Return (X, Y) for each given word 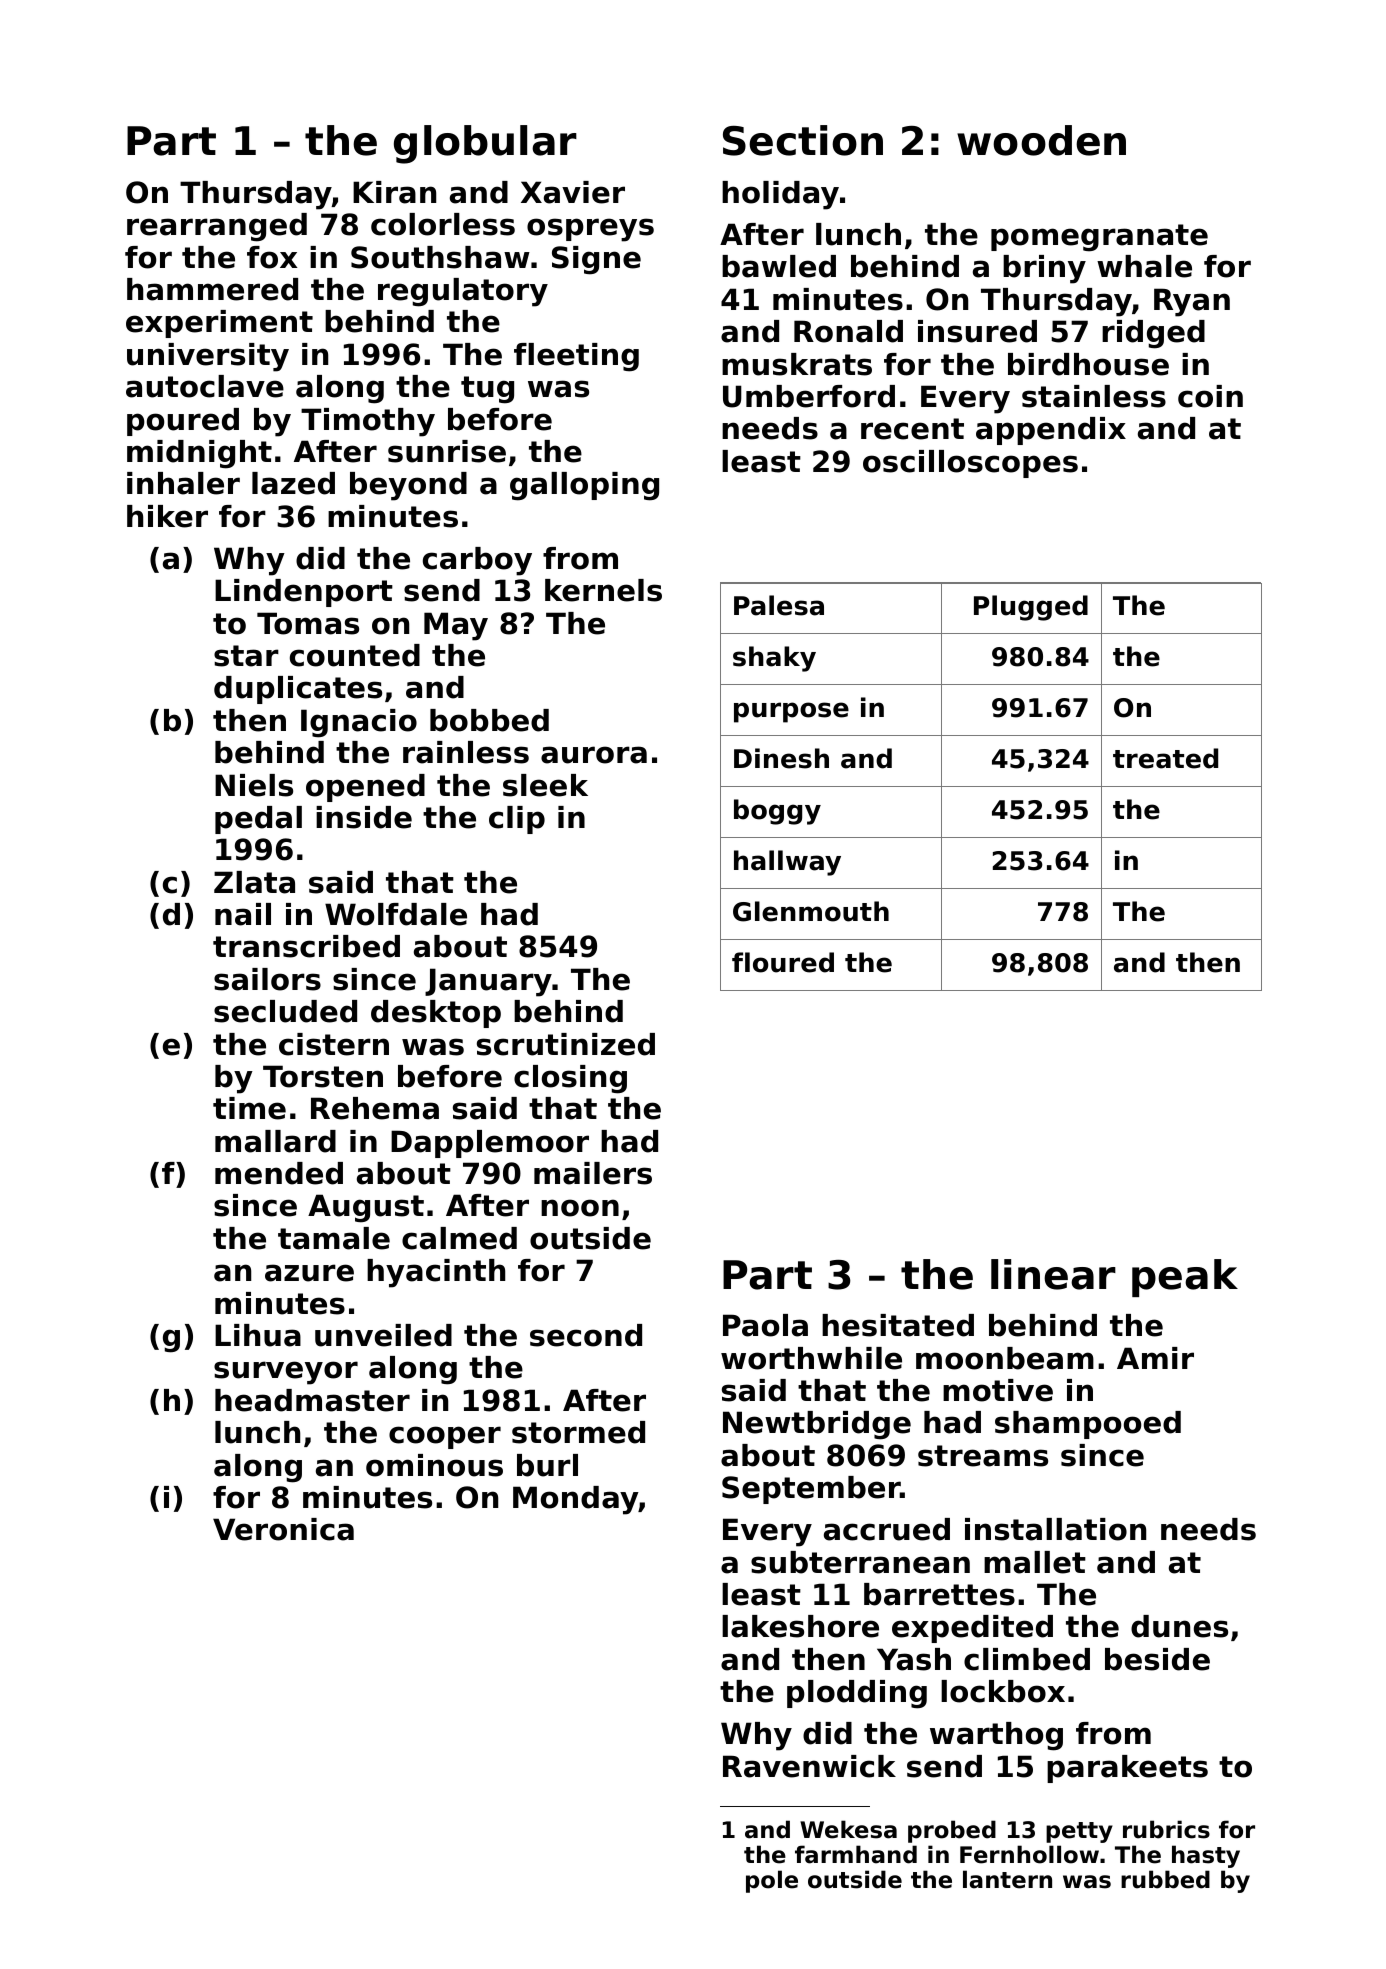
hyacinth (436, 1273)
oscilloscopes (970, 464)
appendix (1051, 431)
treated (1165, 758)
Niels (254, 785)
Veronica (283, 1529)
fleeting (576, 357)
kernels (603, 590)
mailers (593, 1173)
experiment (219, 324)
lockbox (1003, 1691)
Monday (576, 1500)
